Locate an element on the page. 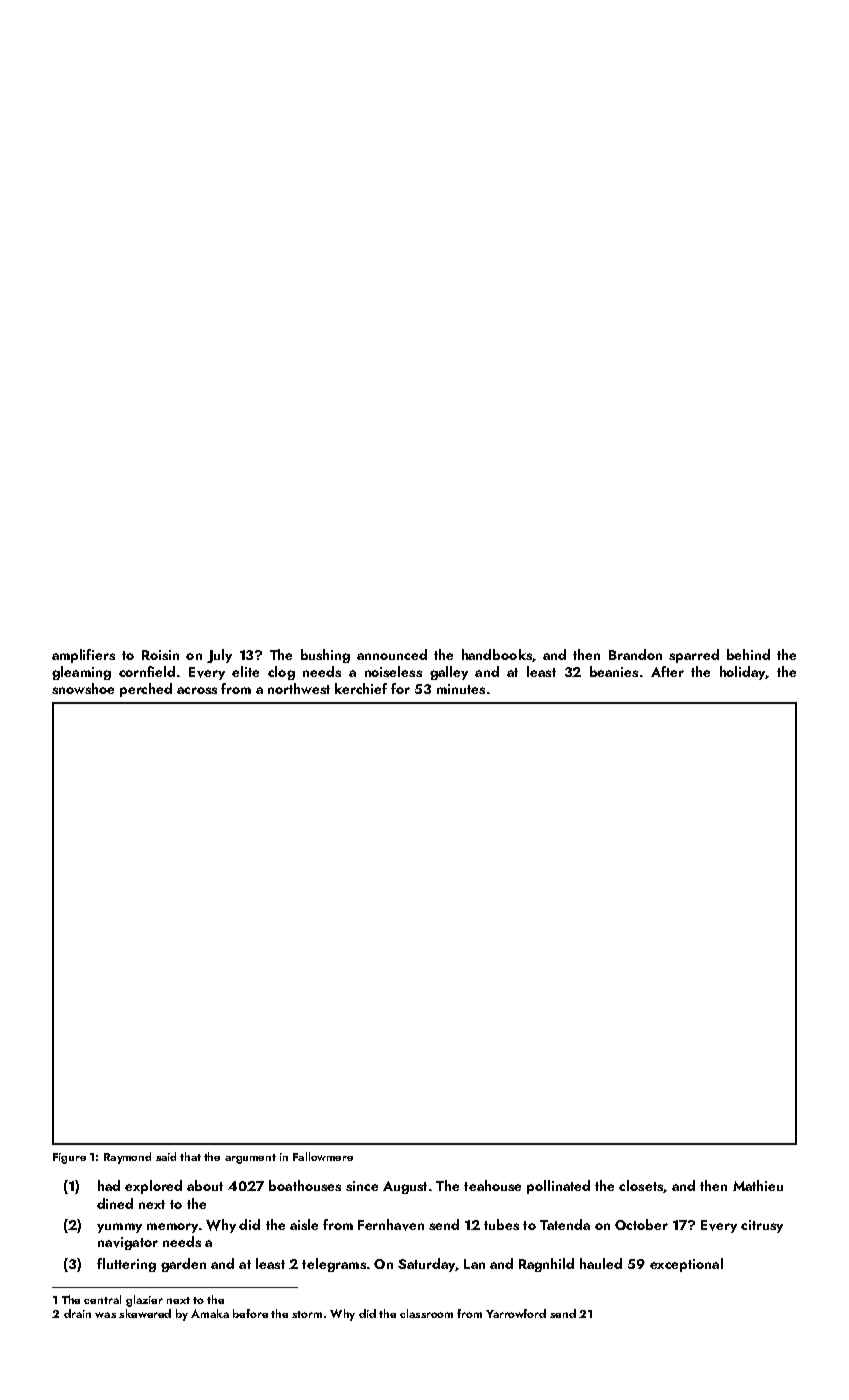  was is located at coordinates (105, 1315).
